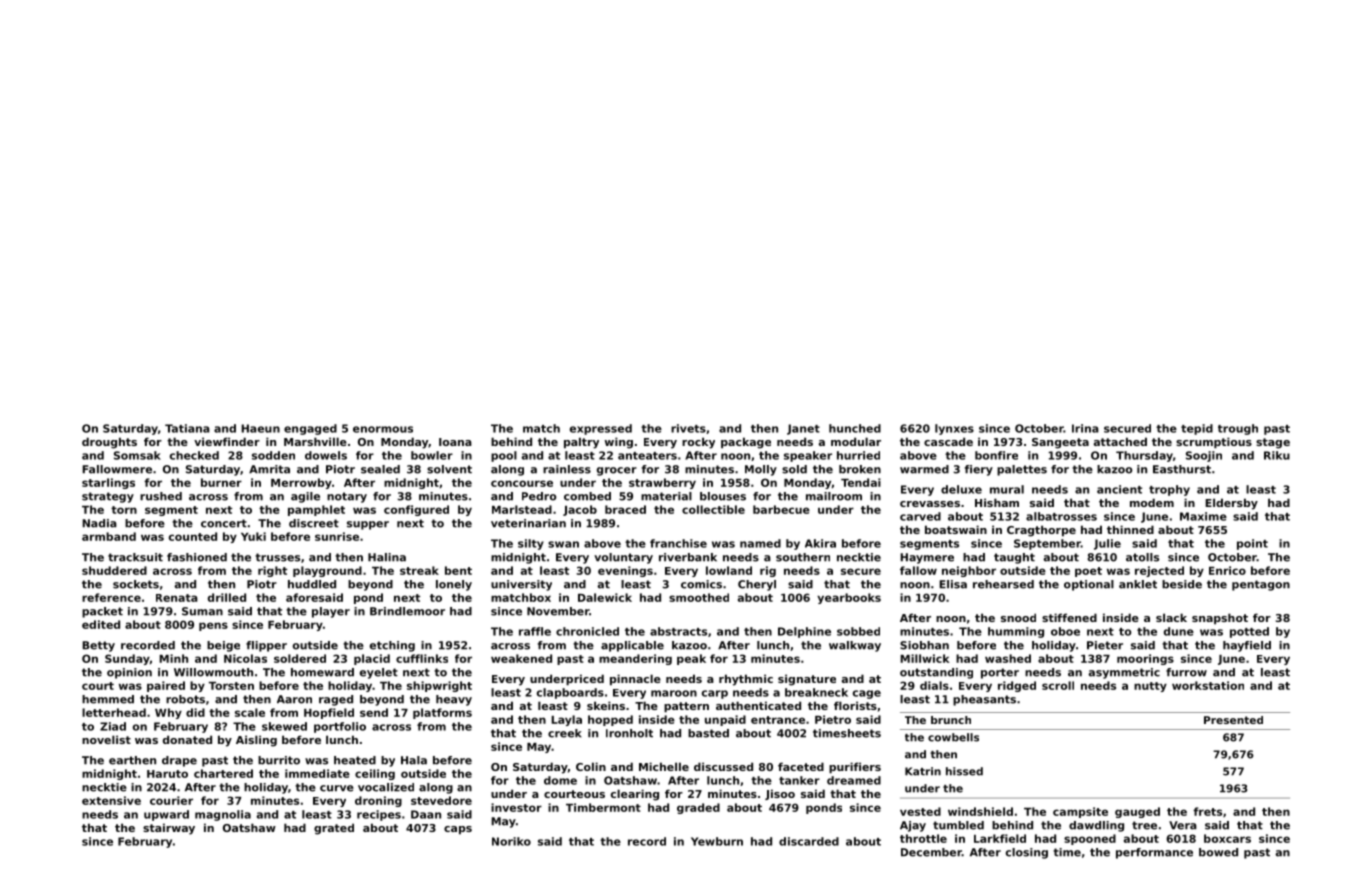 This screenshot has width=1372, height=887. What do you see at coordinates (334, 829) in the screenshot?
I see `grated` at bounding box center [334, 829].
